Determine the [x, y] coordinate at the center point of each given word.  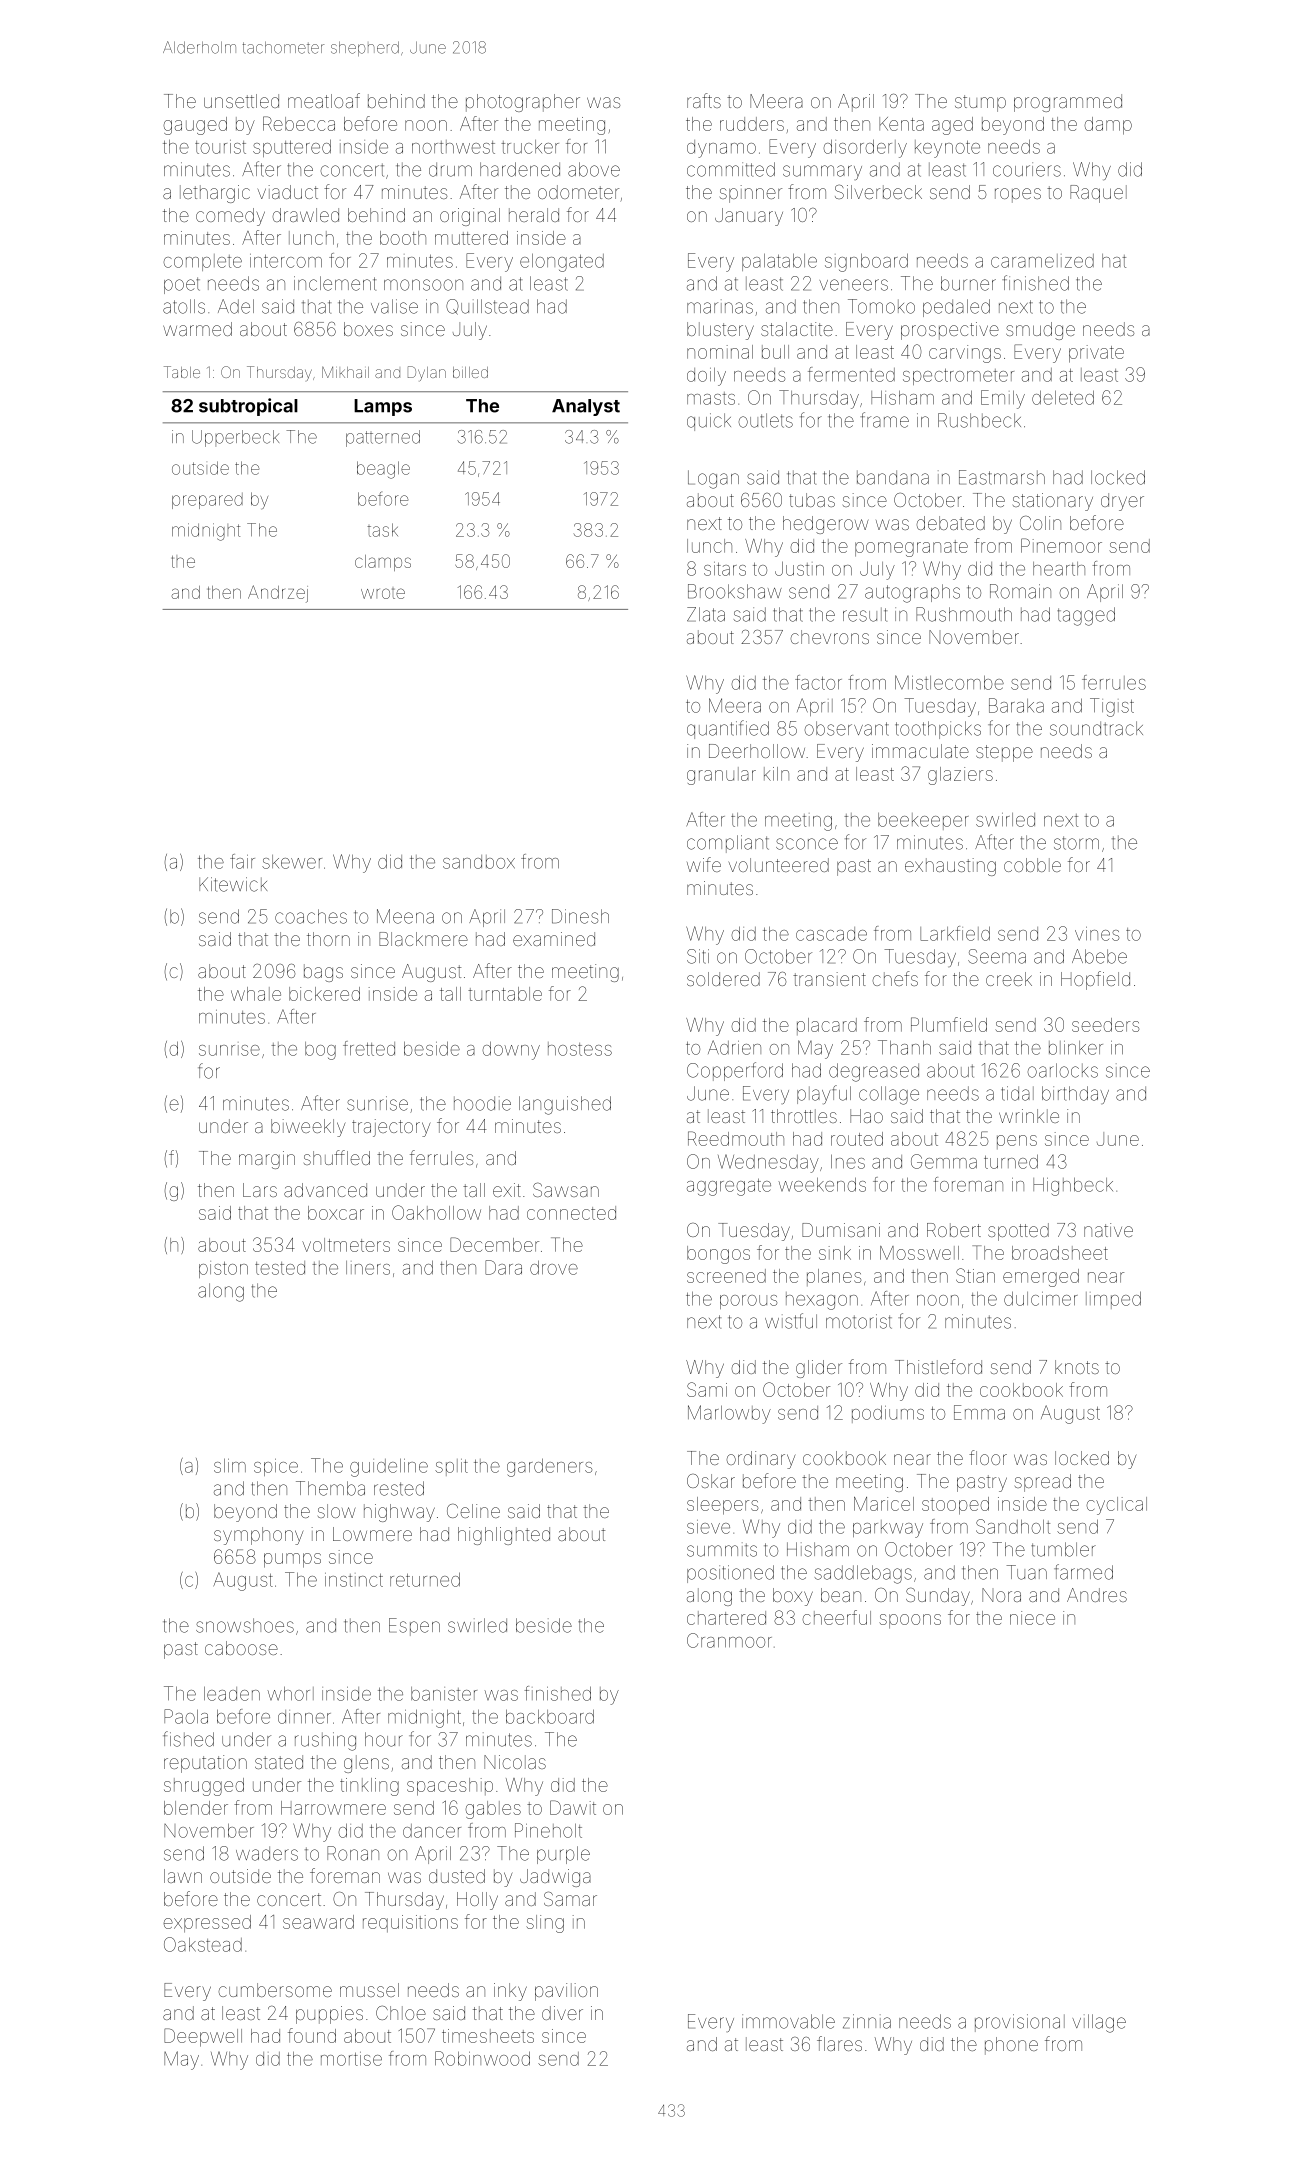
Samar [570, 1898]
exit [507, 1190]
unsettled [241, 101]
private [1096, 354]
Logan [713, 479]
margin [267, 1160]
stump [980, 103]
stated [279, 1762]
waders [267, 1853]
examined [554, 939]
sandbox [479, 862]
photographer [523, 103]
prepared [207, 501]
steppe [1004, 753]
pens [1017, 1142]
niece [1032, 1618]
